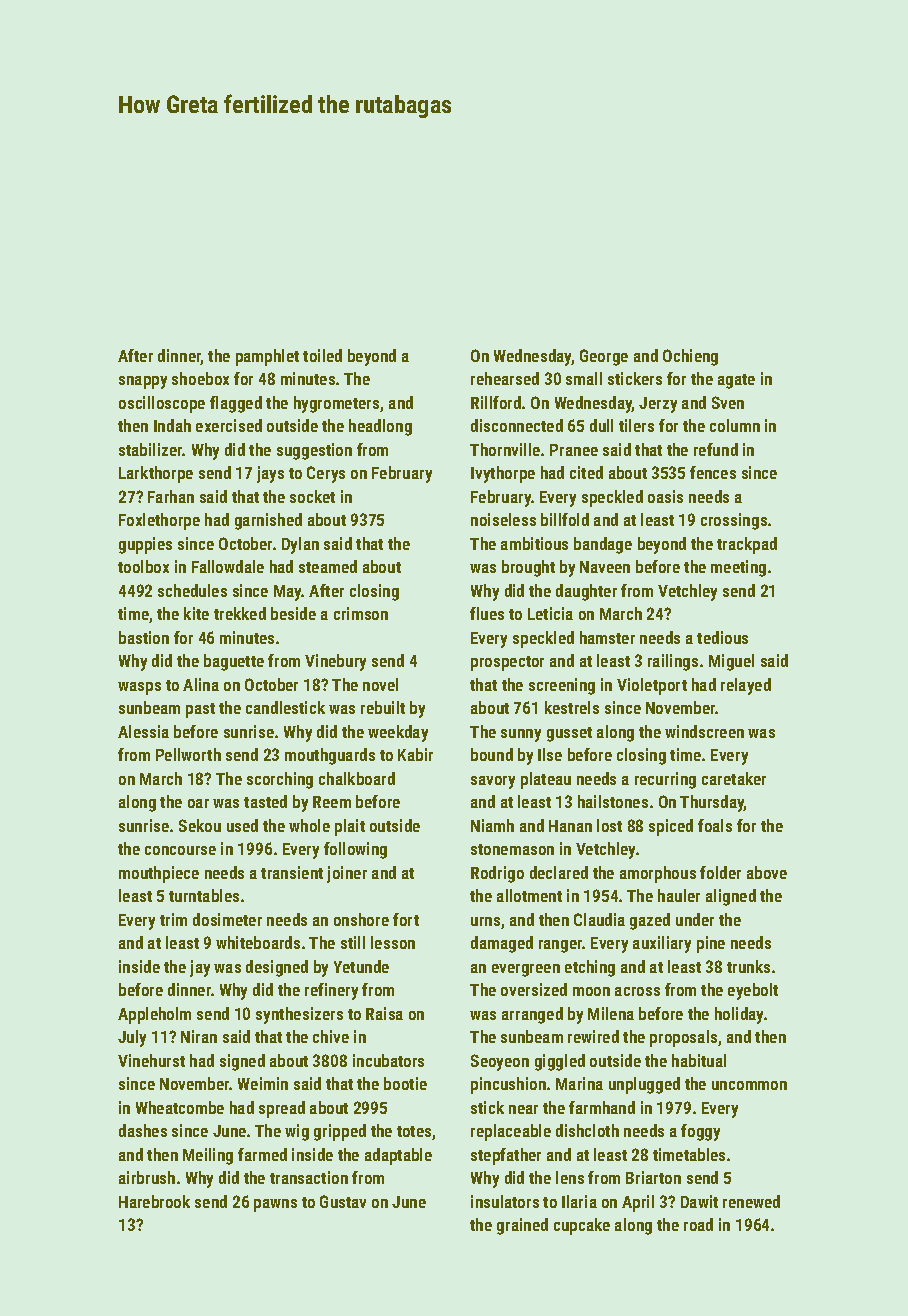 This image has height=1316, width=908. I want to click on past, so click(200, 710).
